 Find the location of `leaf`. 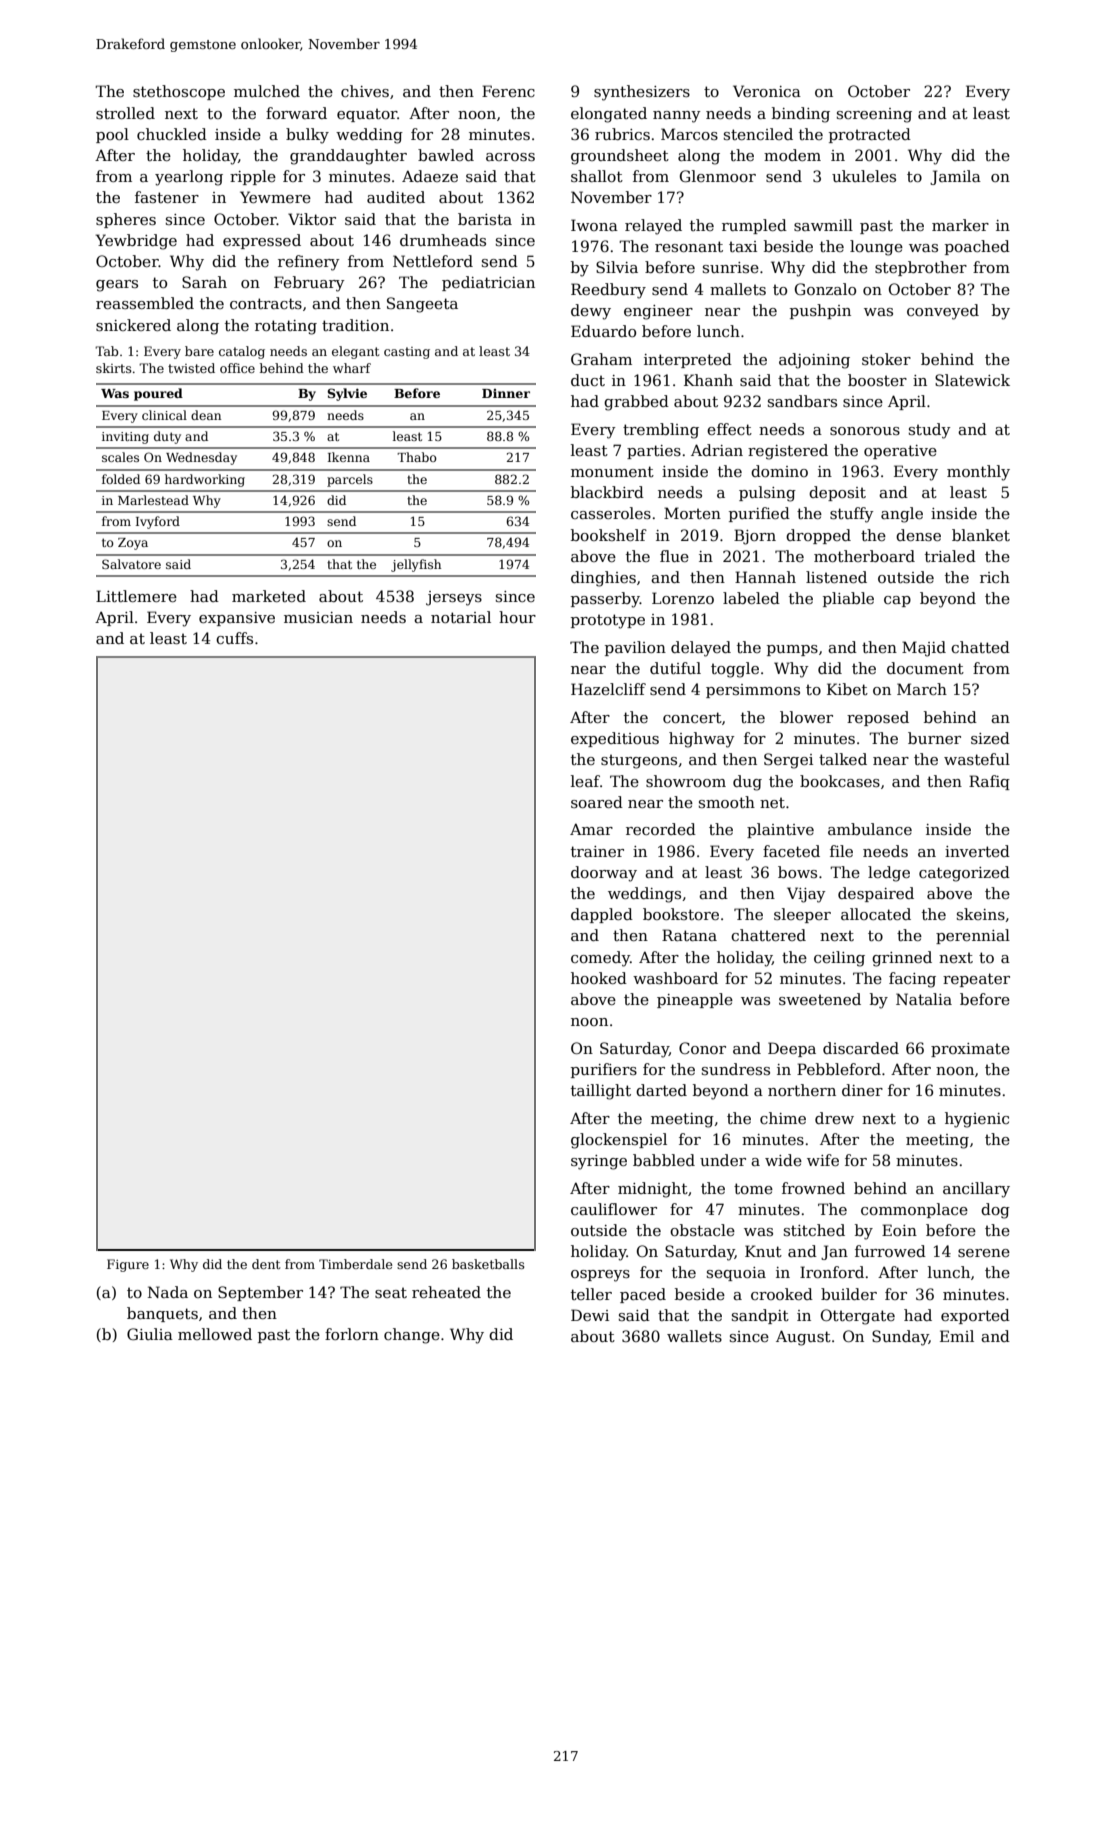

leaf is located at coordinates (585, 781).
